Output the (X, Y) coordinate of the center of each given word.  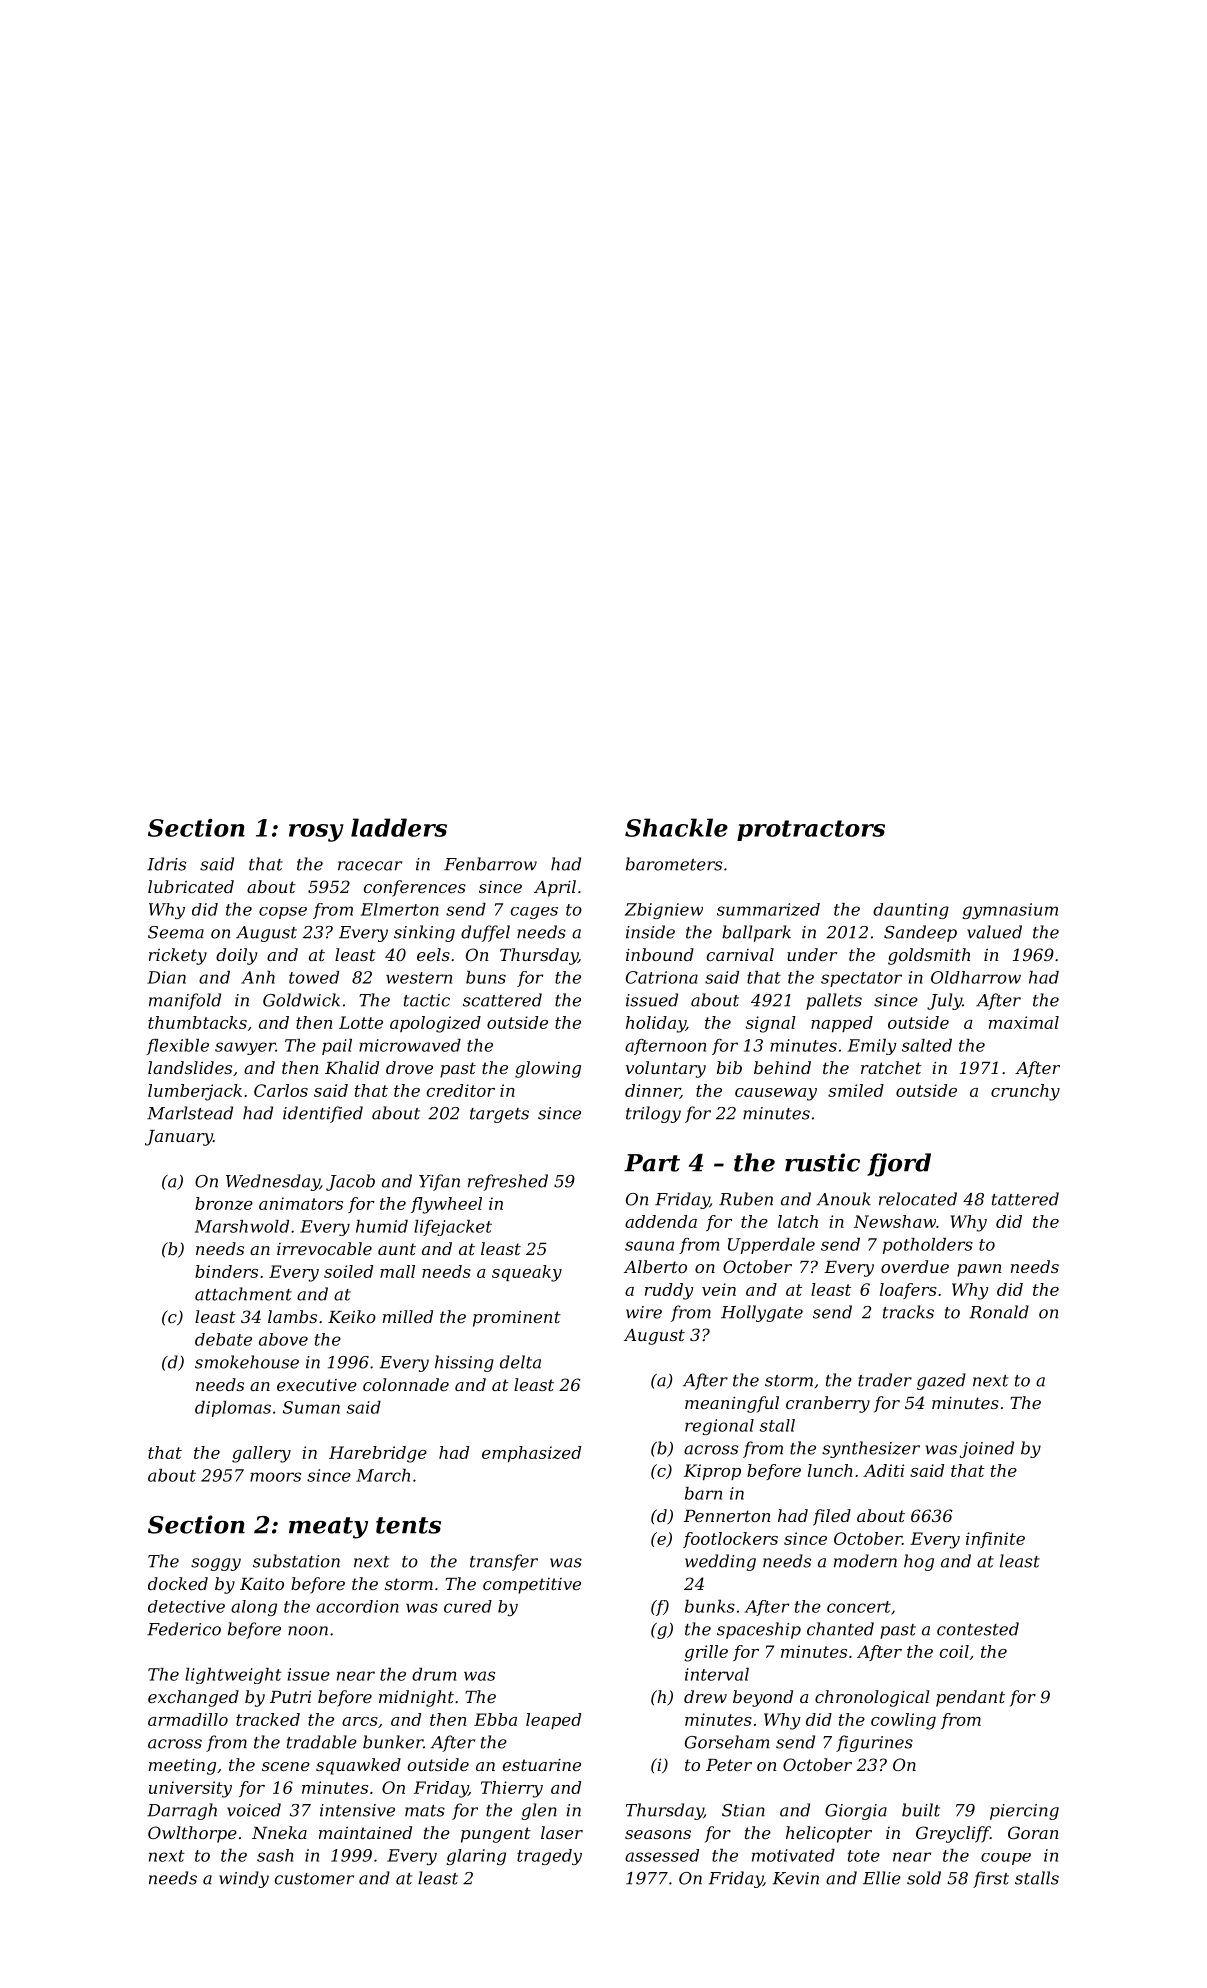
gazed (941, 1381)
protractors (811, 830)
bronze (224, 1203)
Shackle (676, 827)
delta (520, 1362)
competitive (532, 1586)
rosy (316, 833)
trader (885, 1380)
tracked (268, 1719)
